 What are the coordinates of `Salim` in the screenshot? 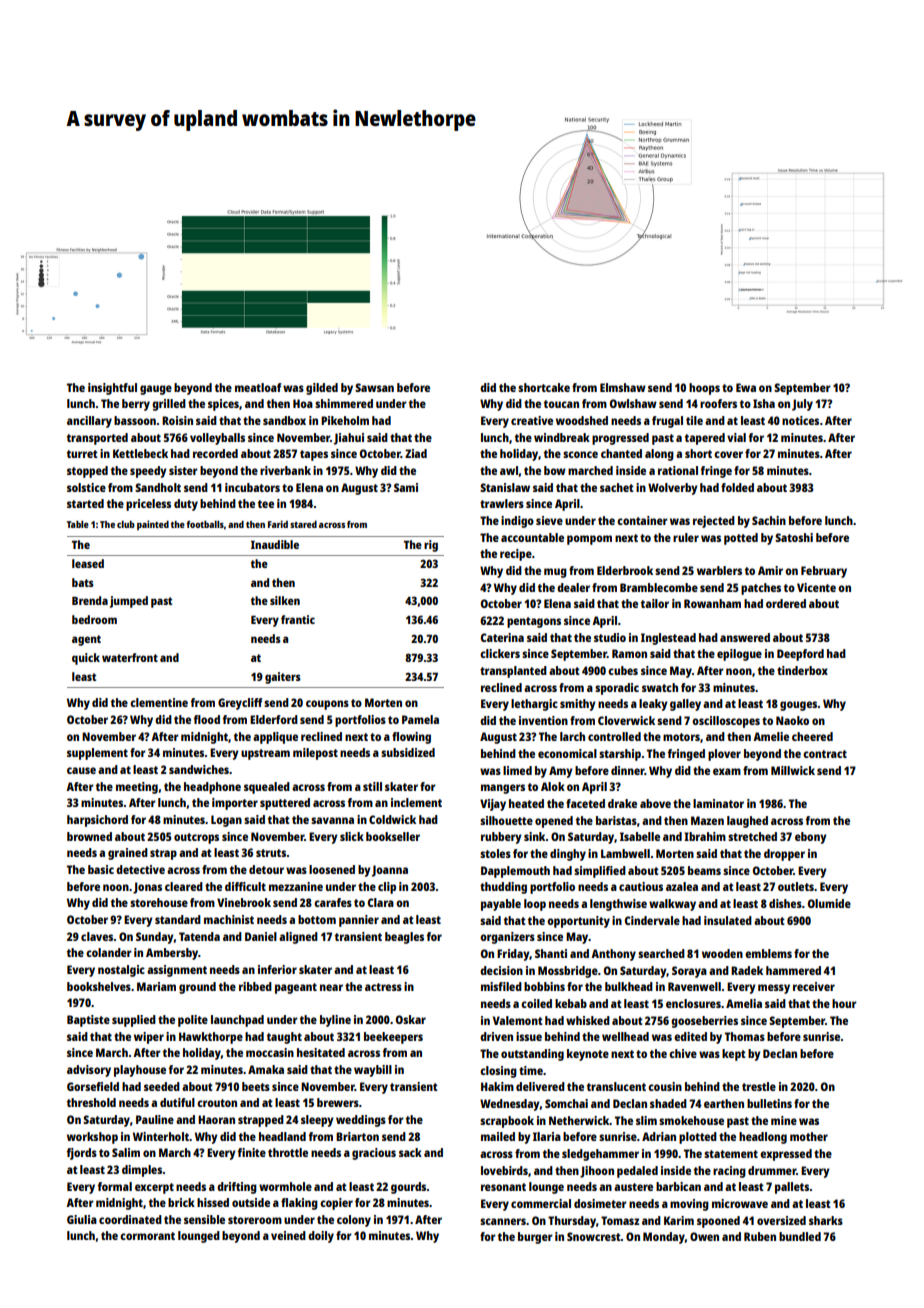 It's located at (126, 1152).
